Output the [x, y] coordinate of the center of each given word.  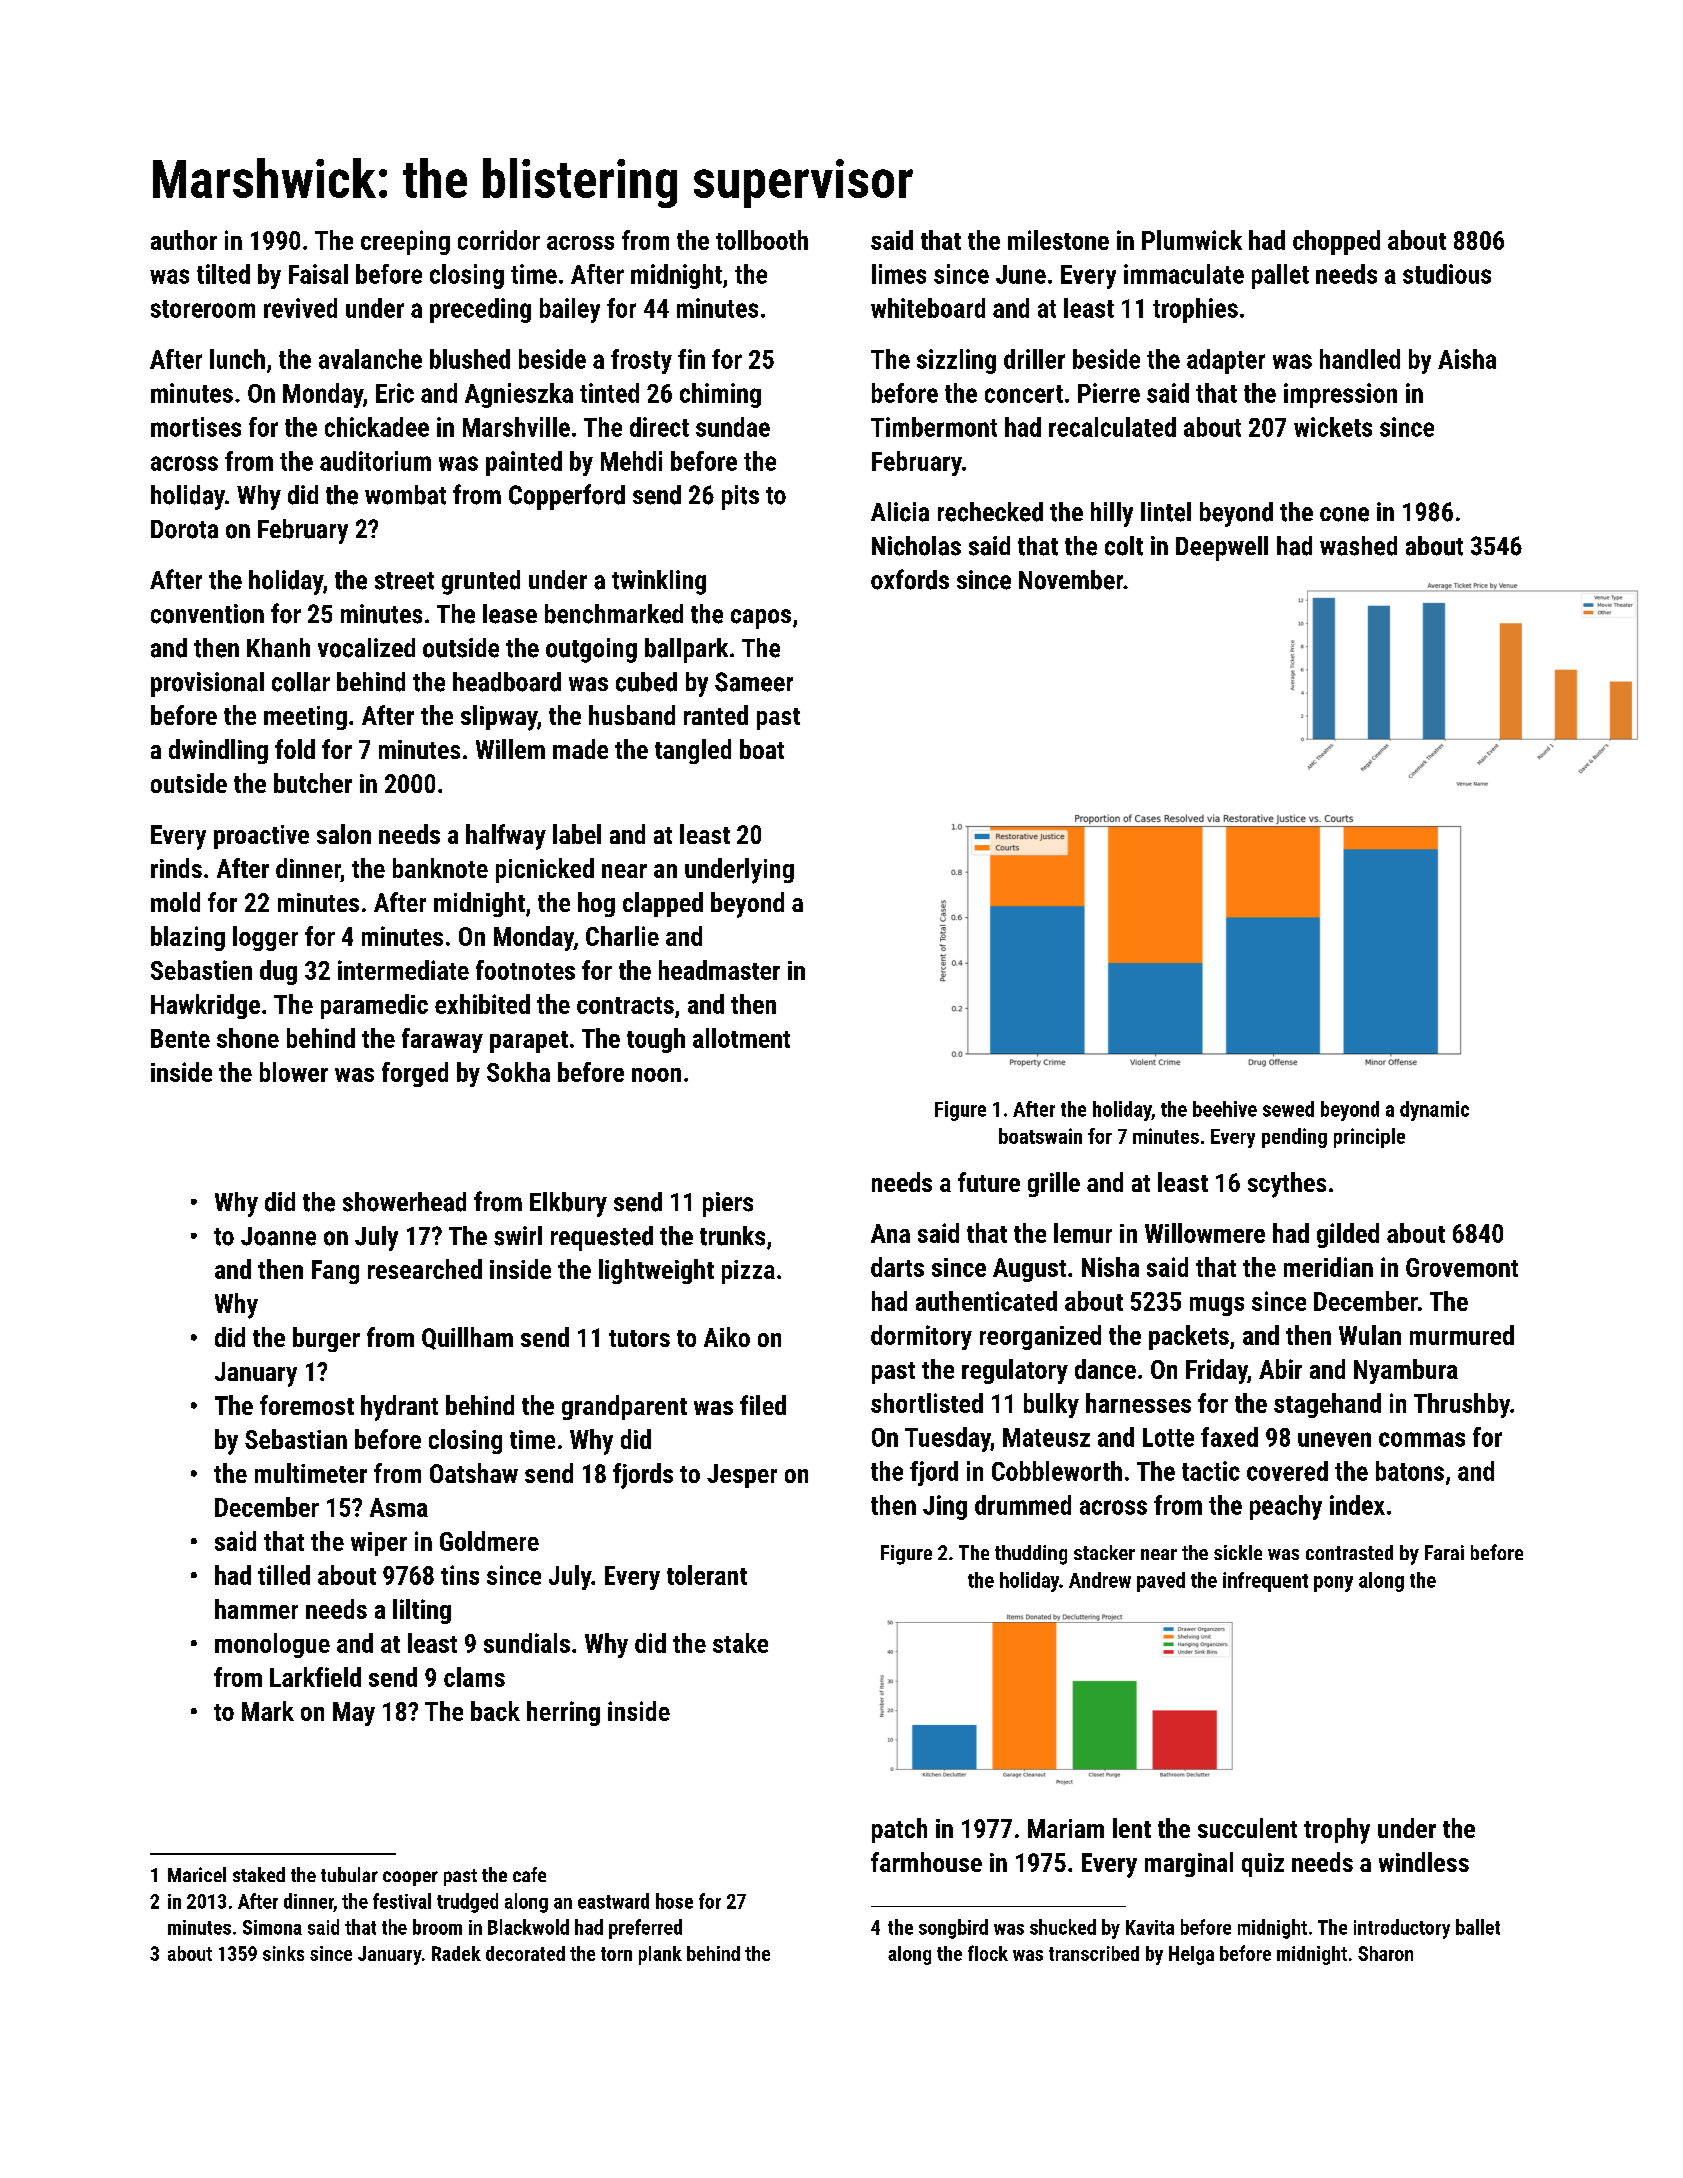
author [184, 240]
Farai [1444, 1552]
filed [763, 1405]
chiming [720, 395]
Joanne [278, 1236]
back [495, 1711]
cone [1344, 514]
